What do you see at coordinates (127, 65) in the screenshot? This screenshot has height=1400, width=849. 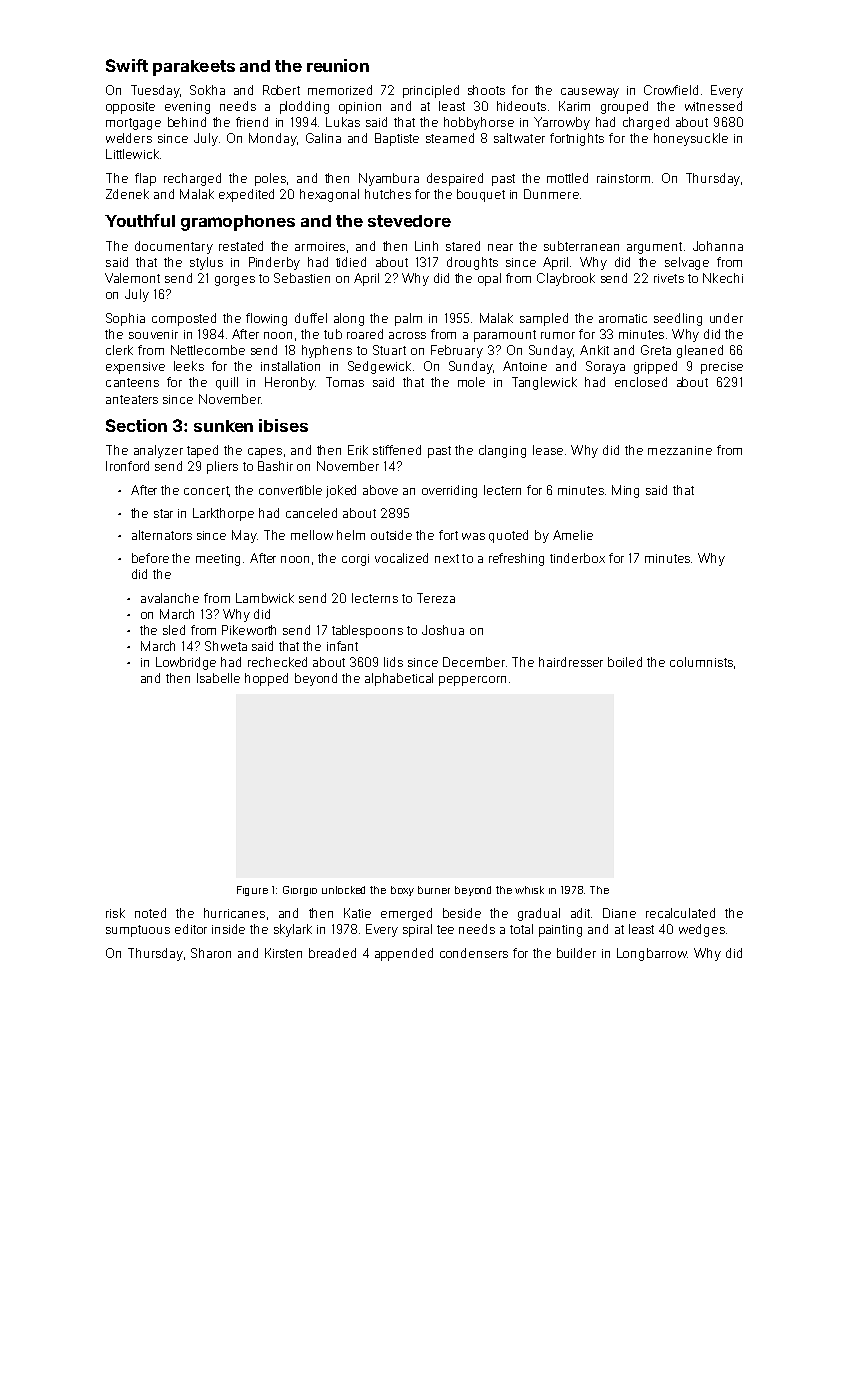 I see `Swift` at bounding box center [127, 65].
